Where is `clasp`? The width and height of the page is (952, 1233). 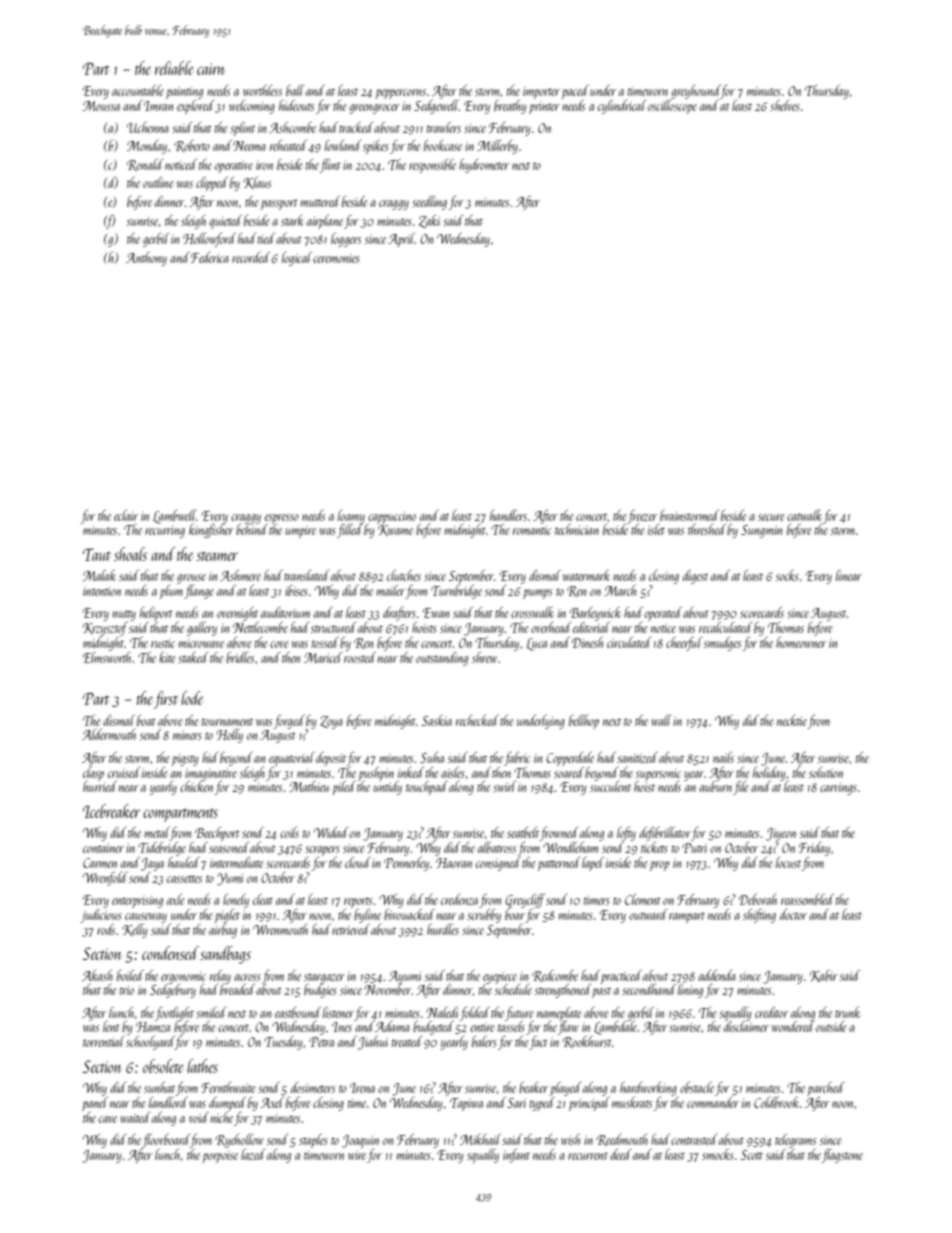 clasp is located at coordinates (93, 774).
